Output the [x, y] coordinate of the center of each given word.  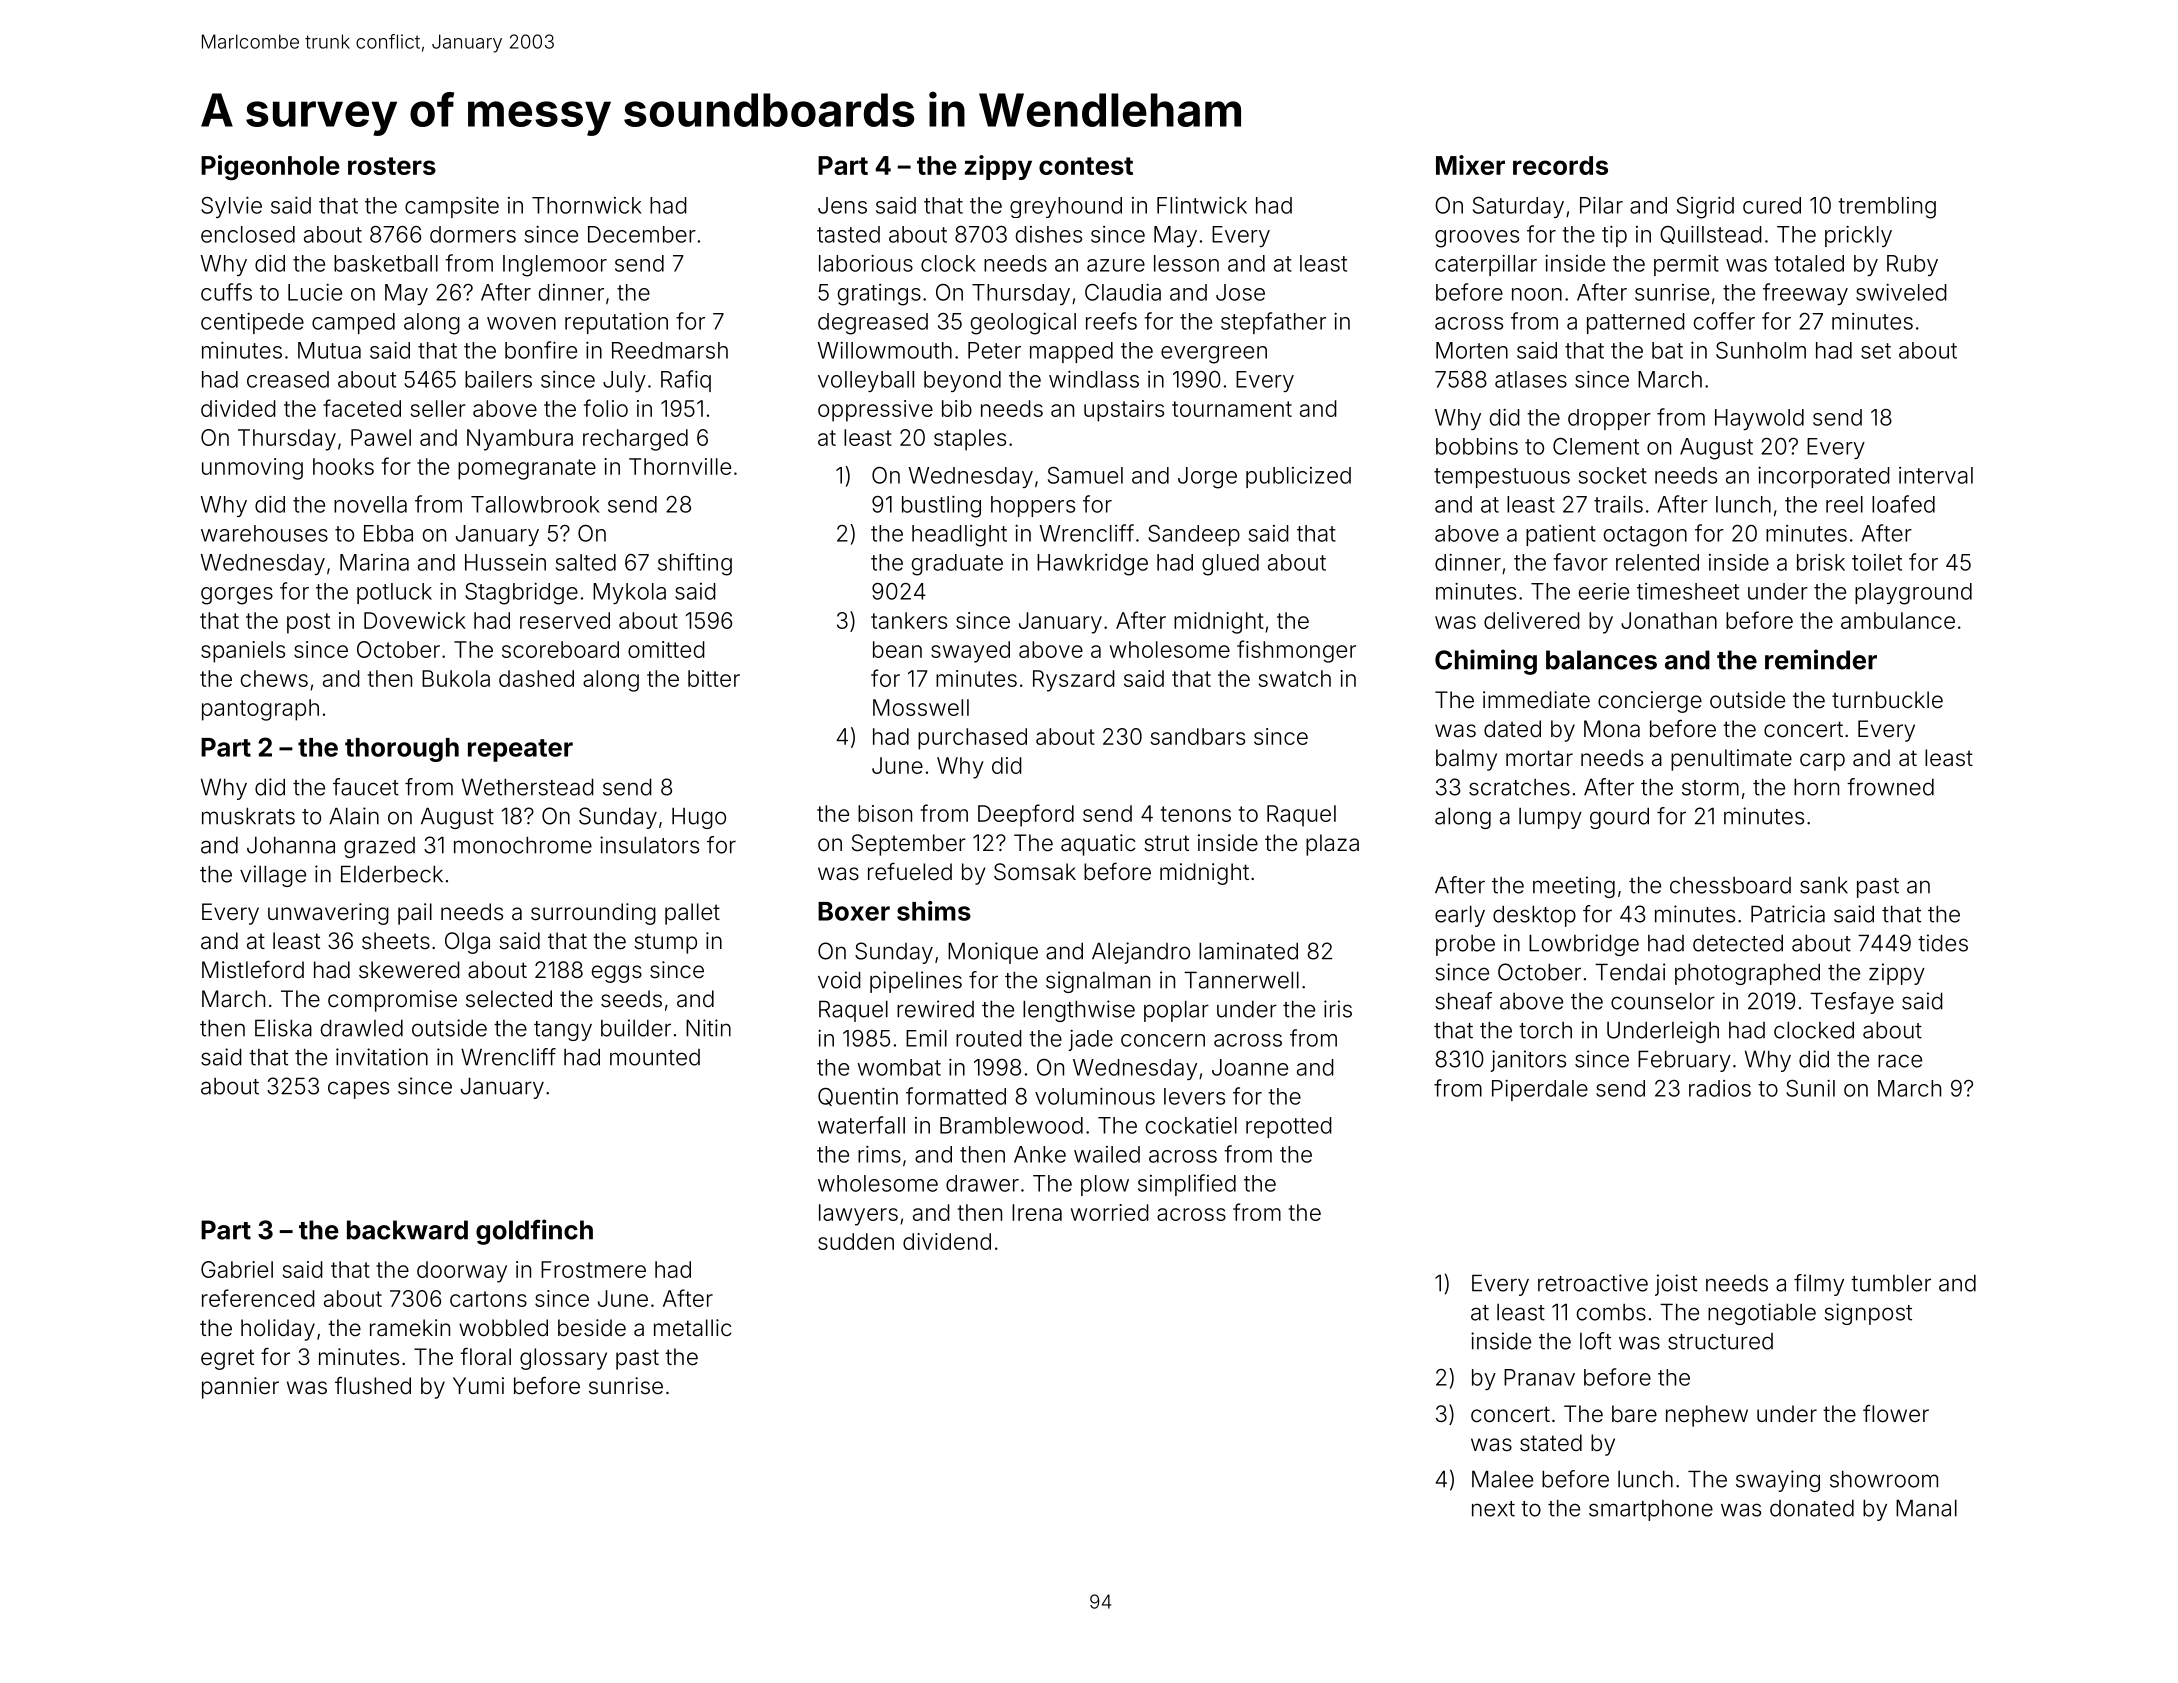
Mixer [1470, 165]
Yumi [478, 1385]
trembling [1887, 208]
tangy [563, 1031]
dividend [947, 1241]
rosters [392, 166]
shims [934, 911]
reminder [1821, 659]
